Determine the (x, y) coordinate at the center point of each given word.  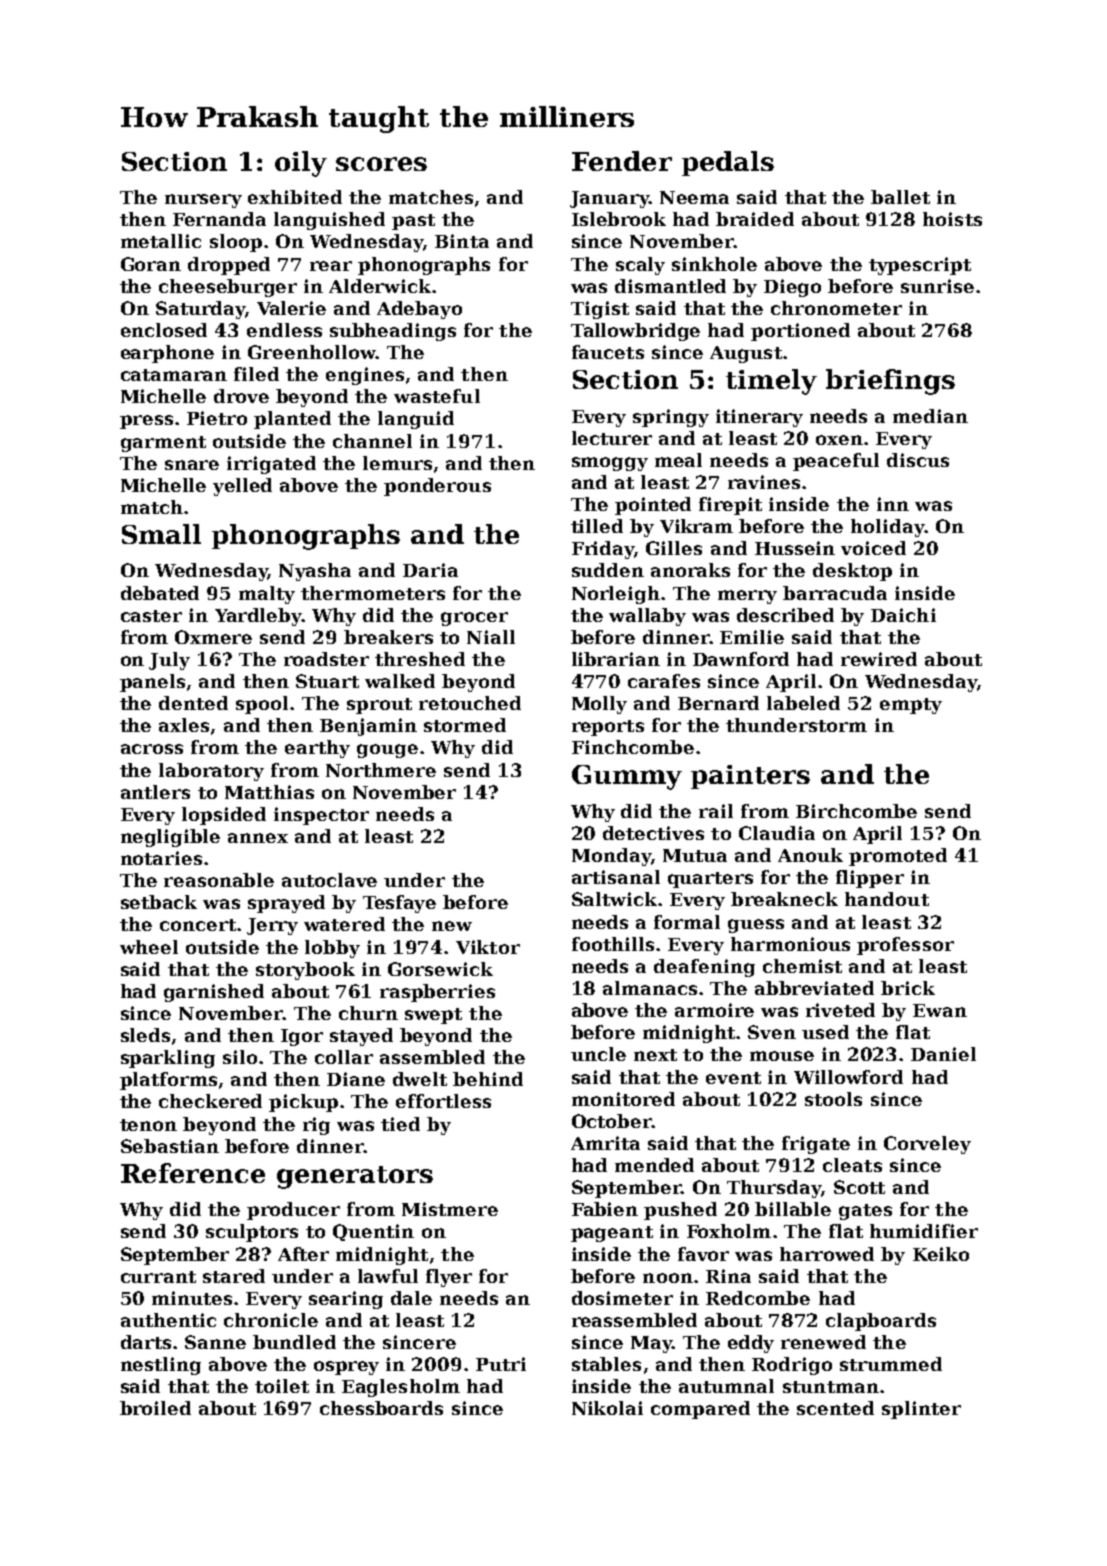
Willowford (848, 1077)
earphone (167, 354)
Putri (501, 1364)
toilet (282, 1386)
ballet (900, 197)
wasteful (437, 396)
